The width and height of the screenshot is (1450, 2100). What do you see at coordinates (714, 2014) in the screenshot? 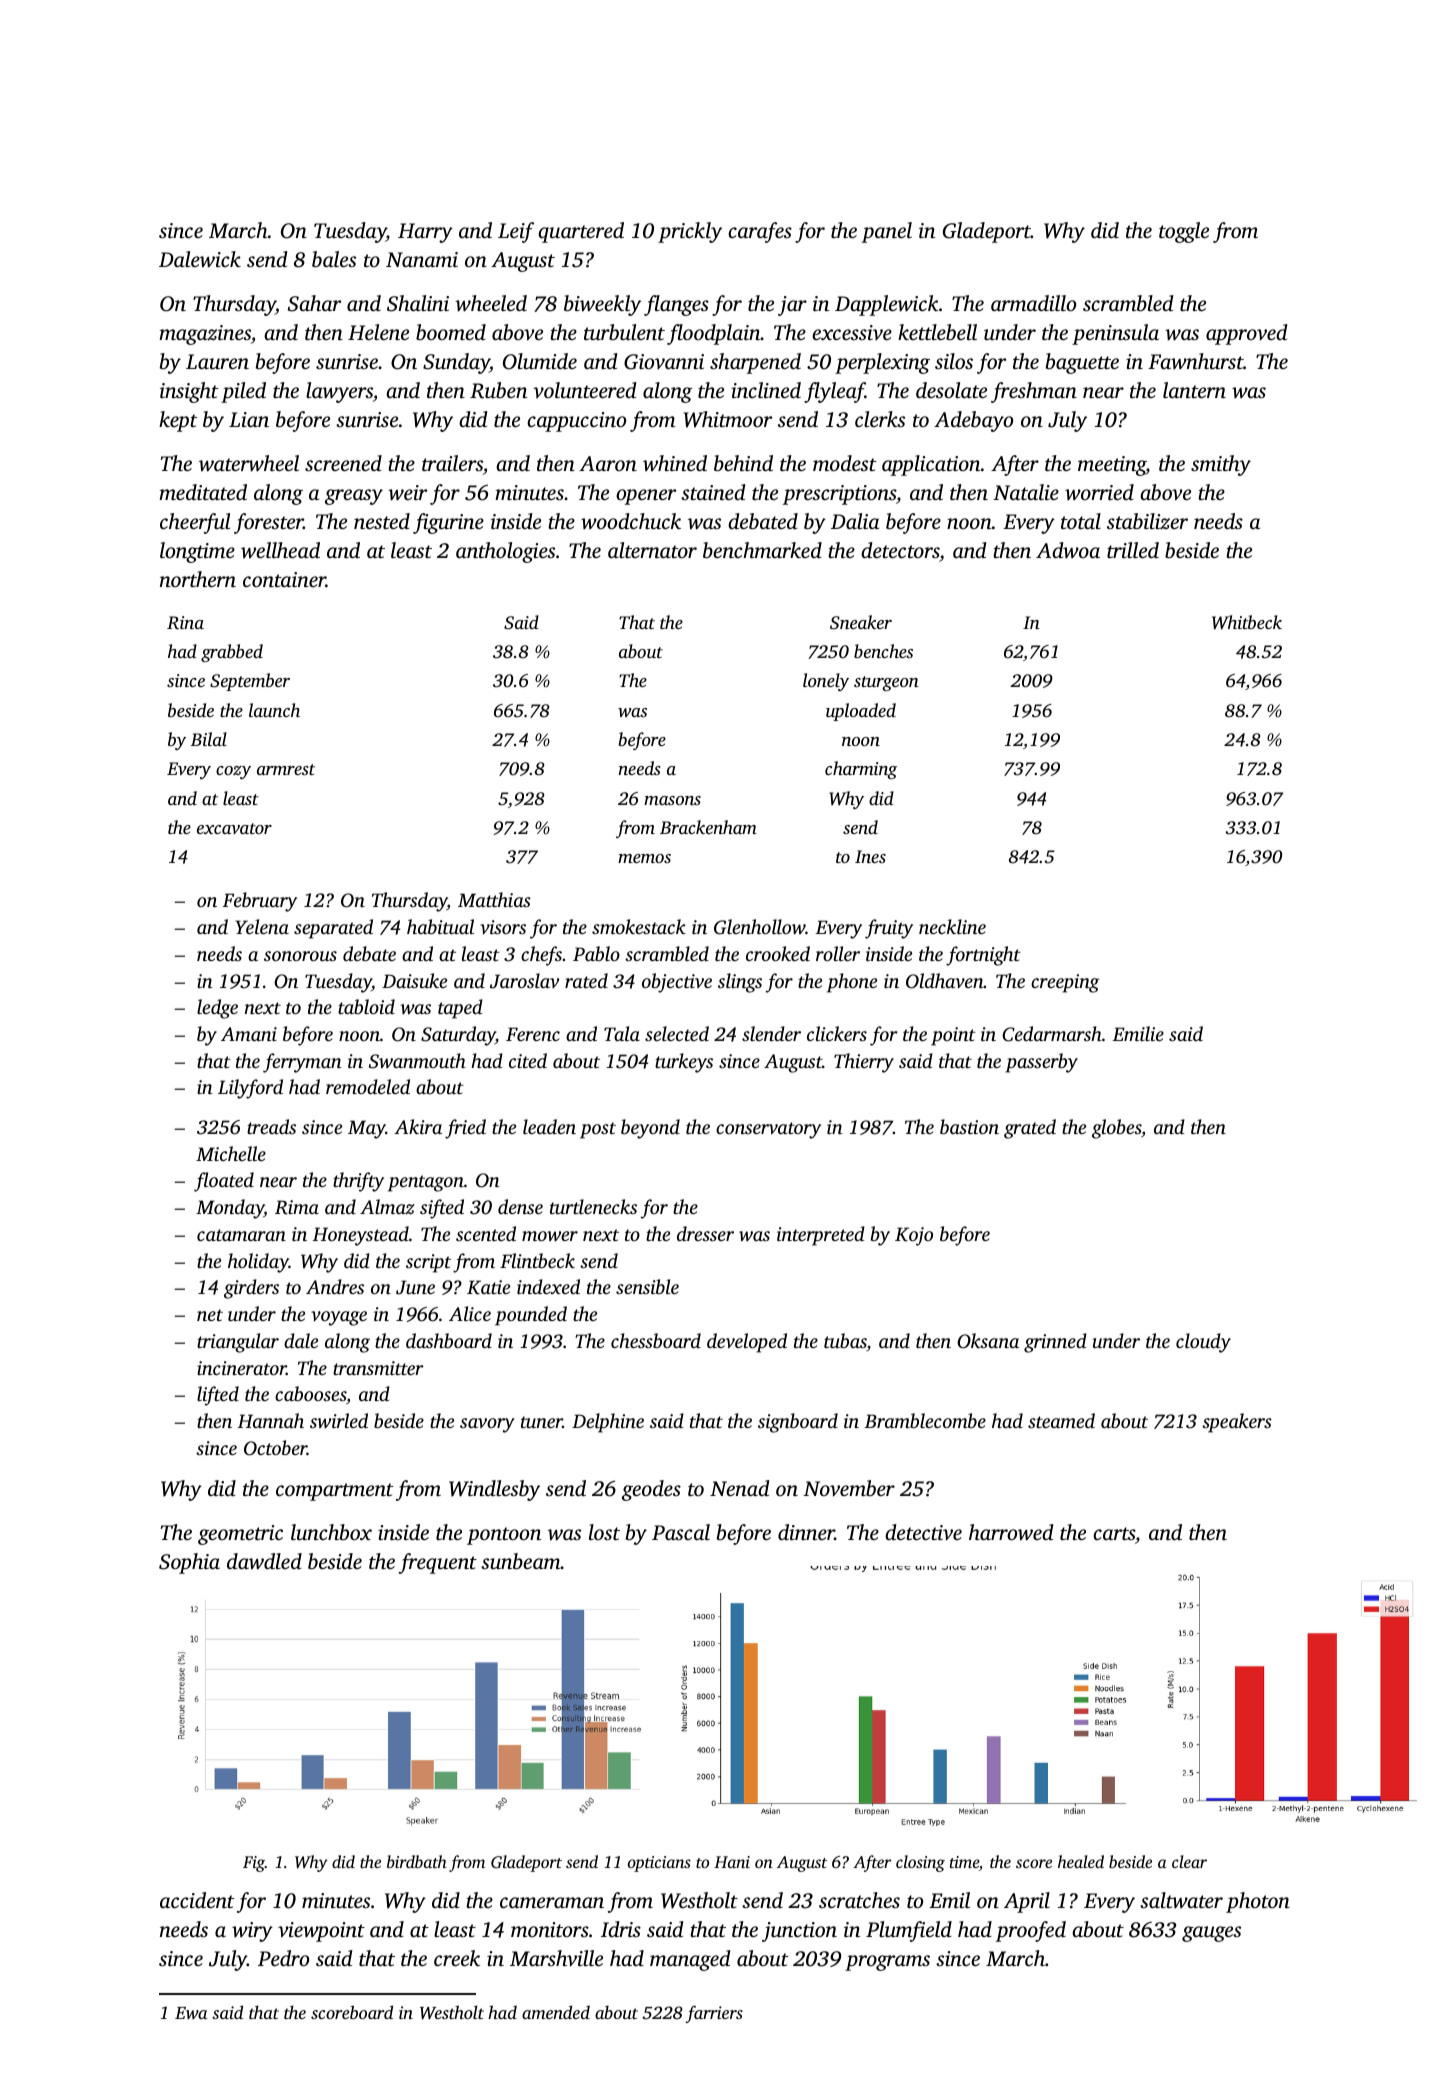
I see `farriers` at bounding box center [714, 2014].
